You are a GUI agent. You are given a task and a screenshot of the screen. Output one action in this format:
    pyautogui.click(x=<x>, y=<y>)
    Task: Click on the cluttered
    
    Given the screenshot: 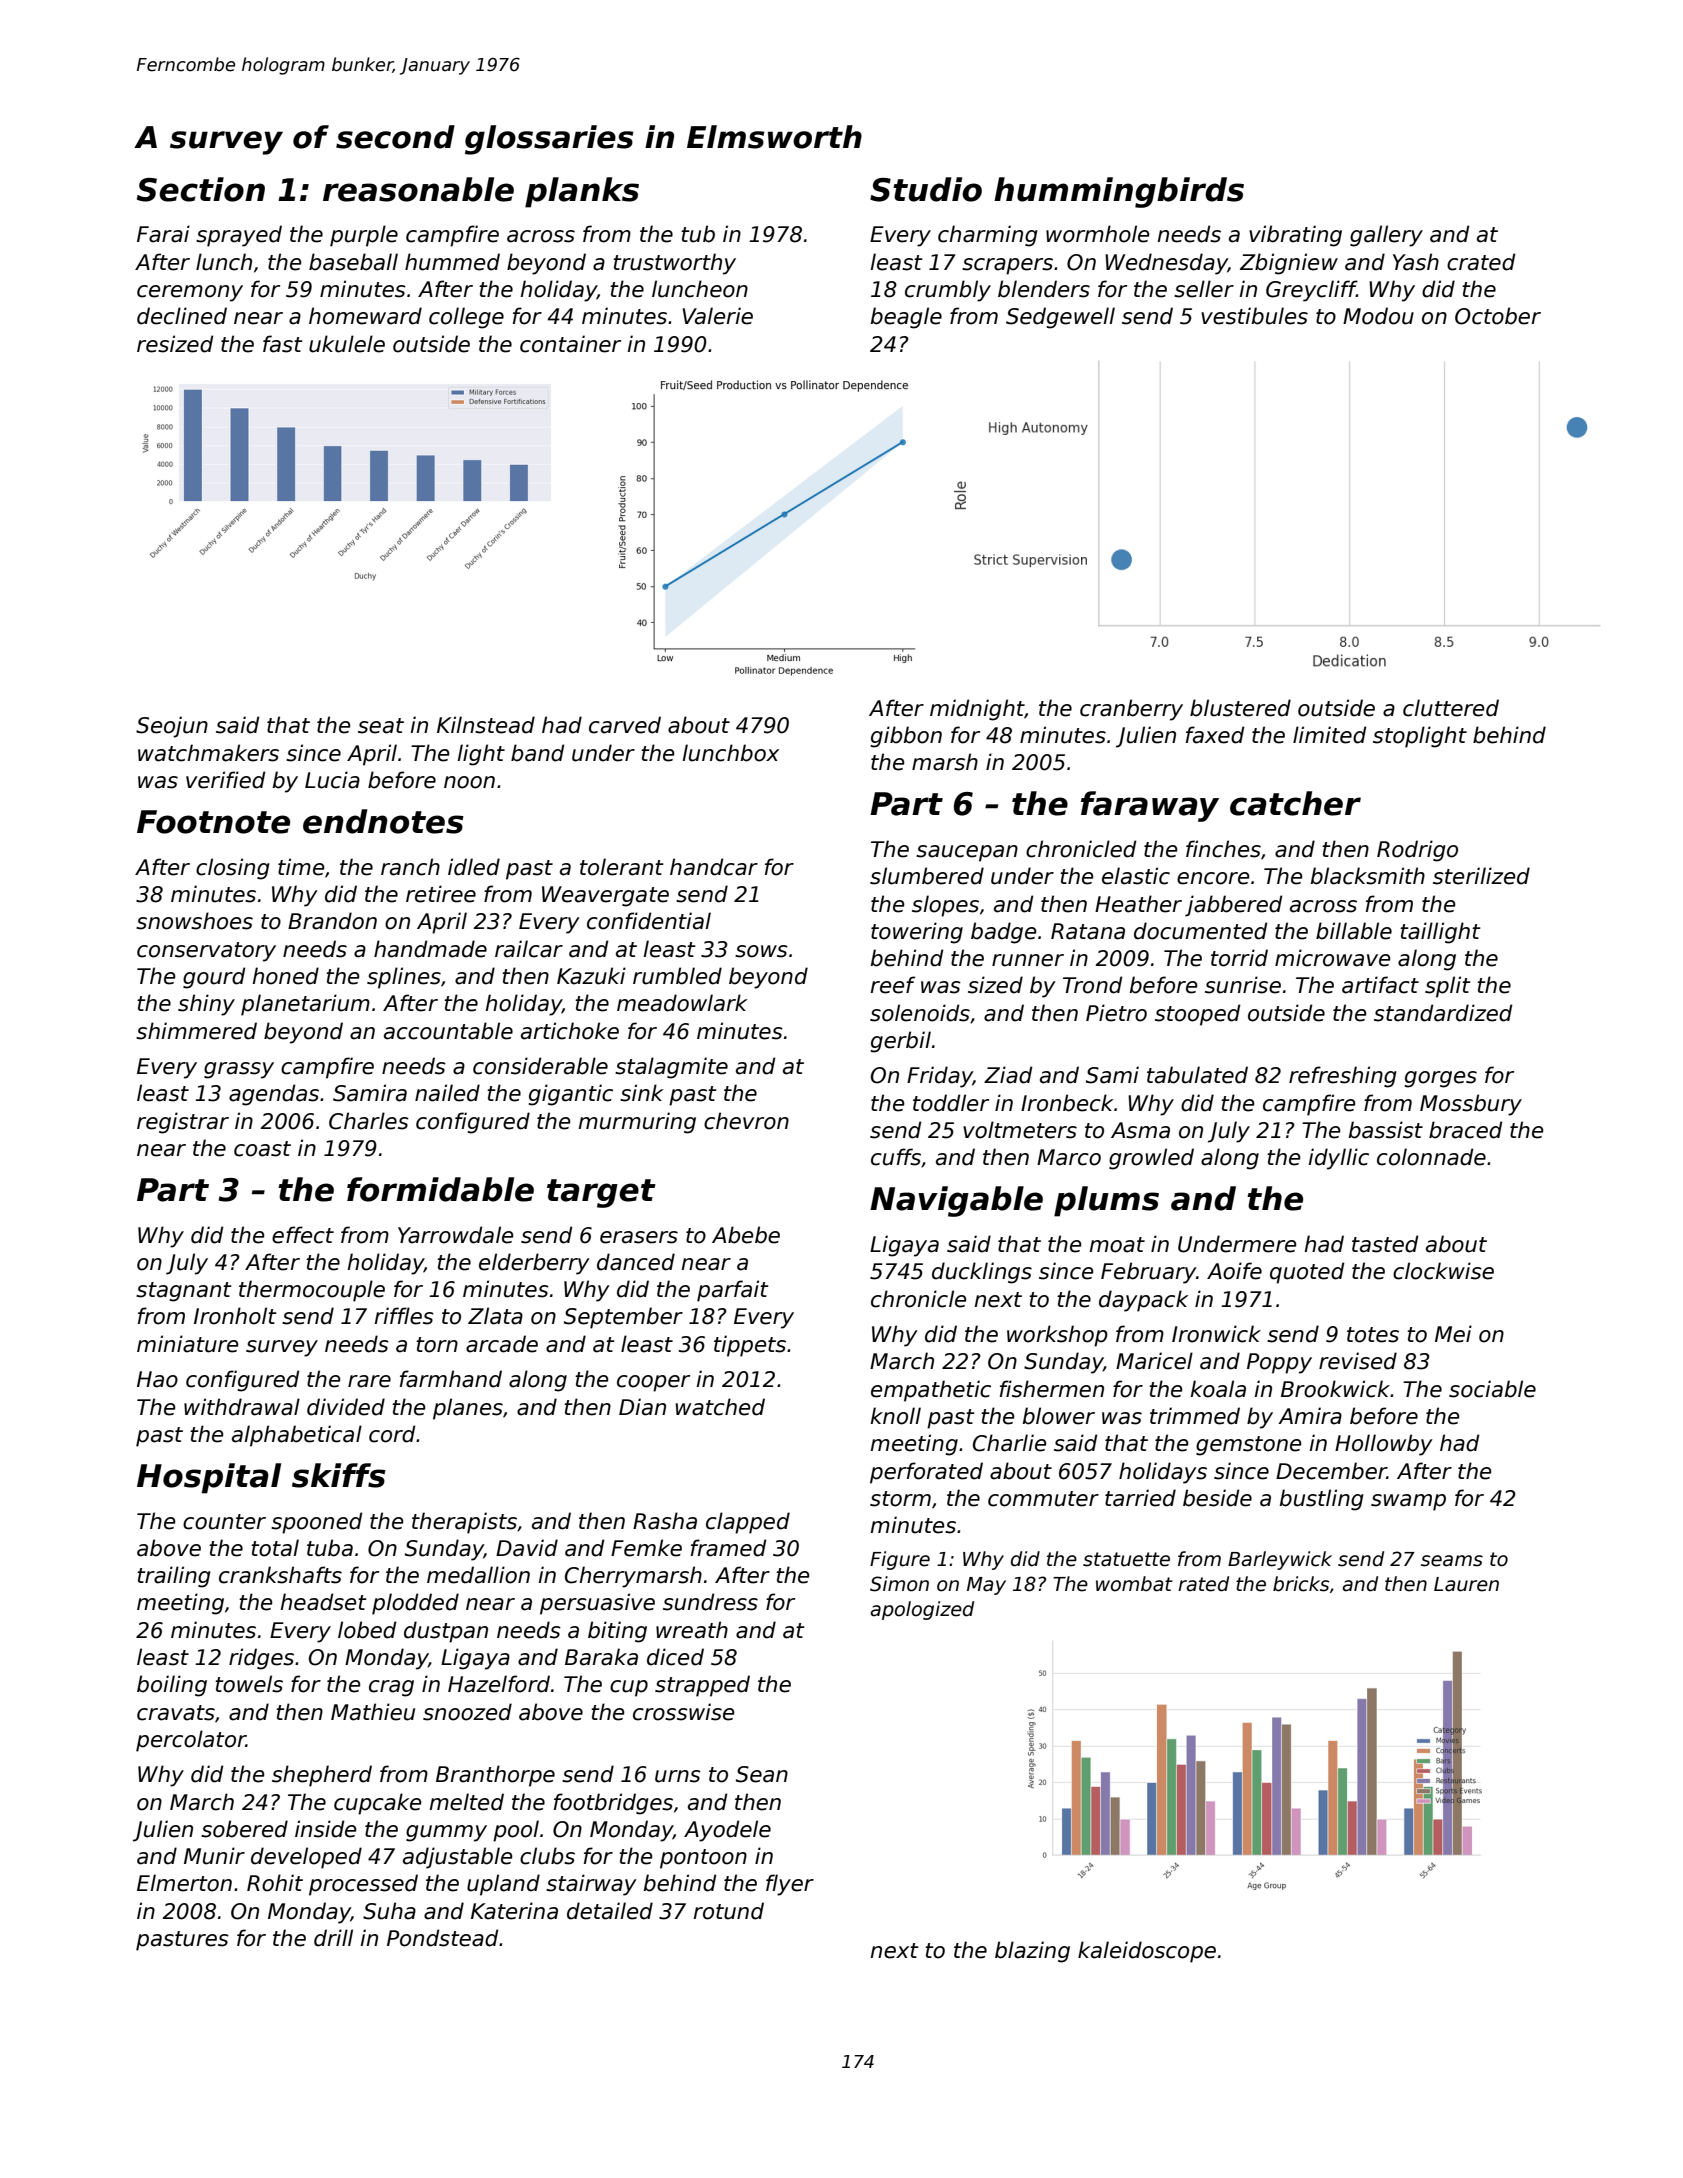 What is the action you would take?
    pyautogui.click(x=1451, y=708)
